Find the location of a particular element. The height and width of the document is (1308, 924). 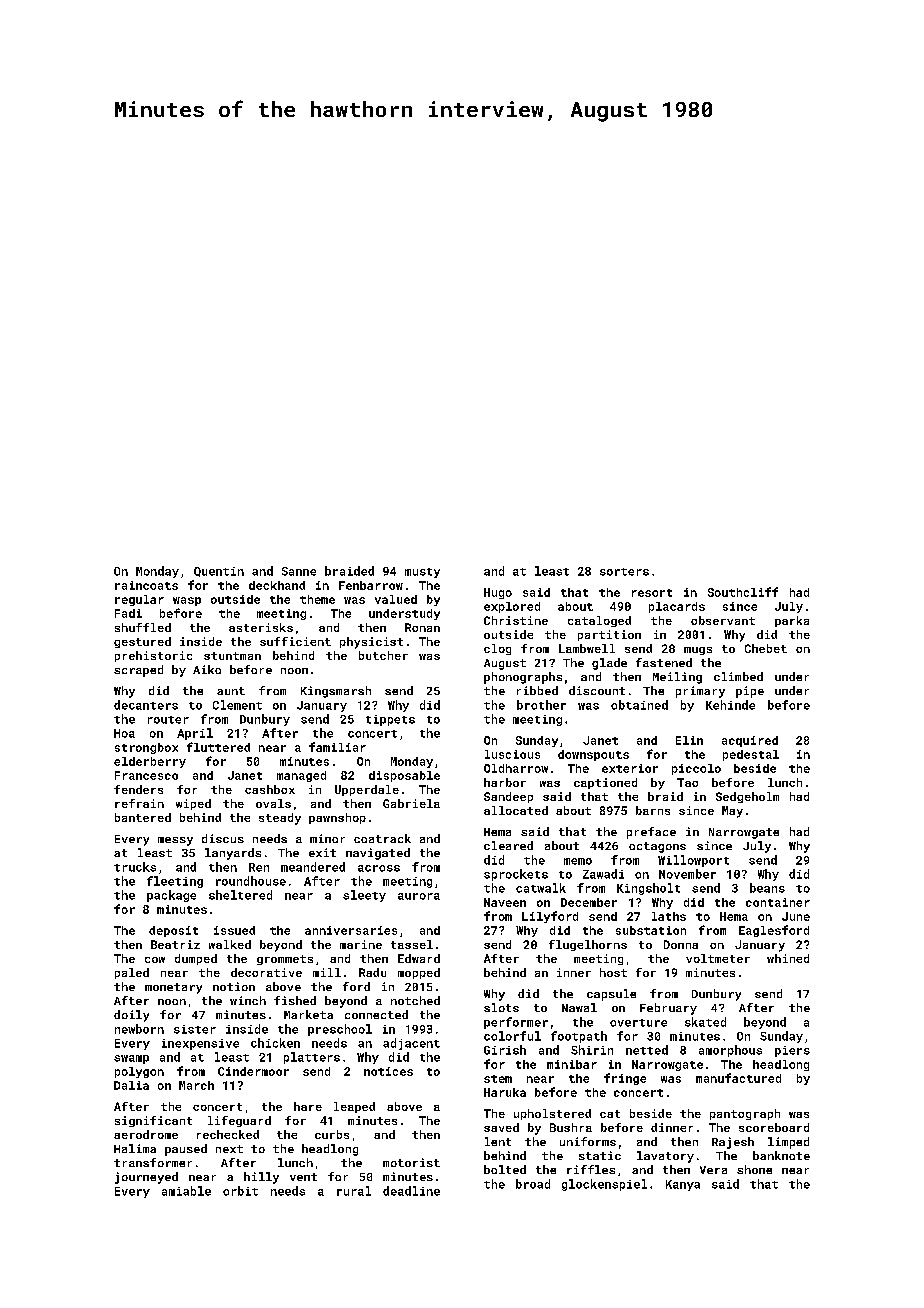

allocated is located at coordinates (516, 810).
